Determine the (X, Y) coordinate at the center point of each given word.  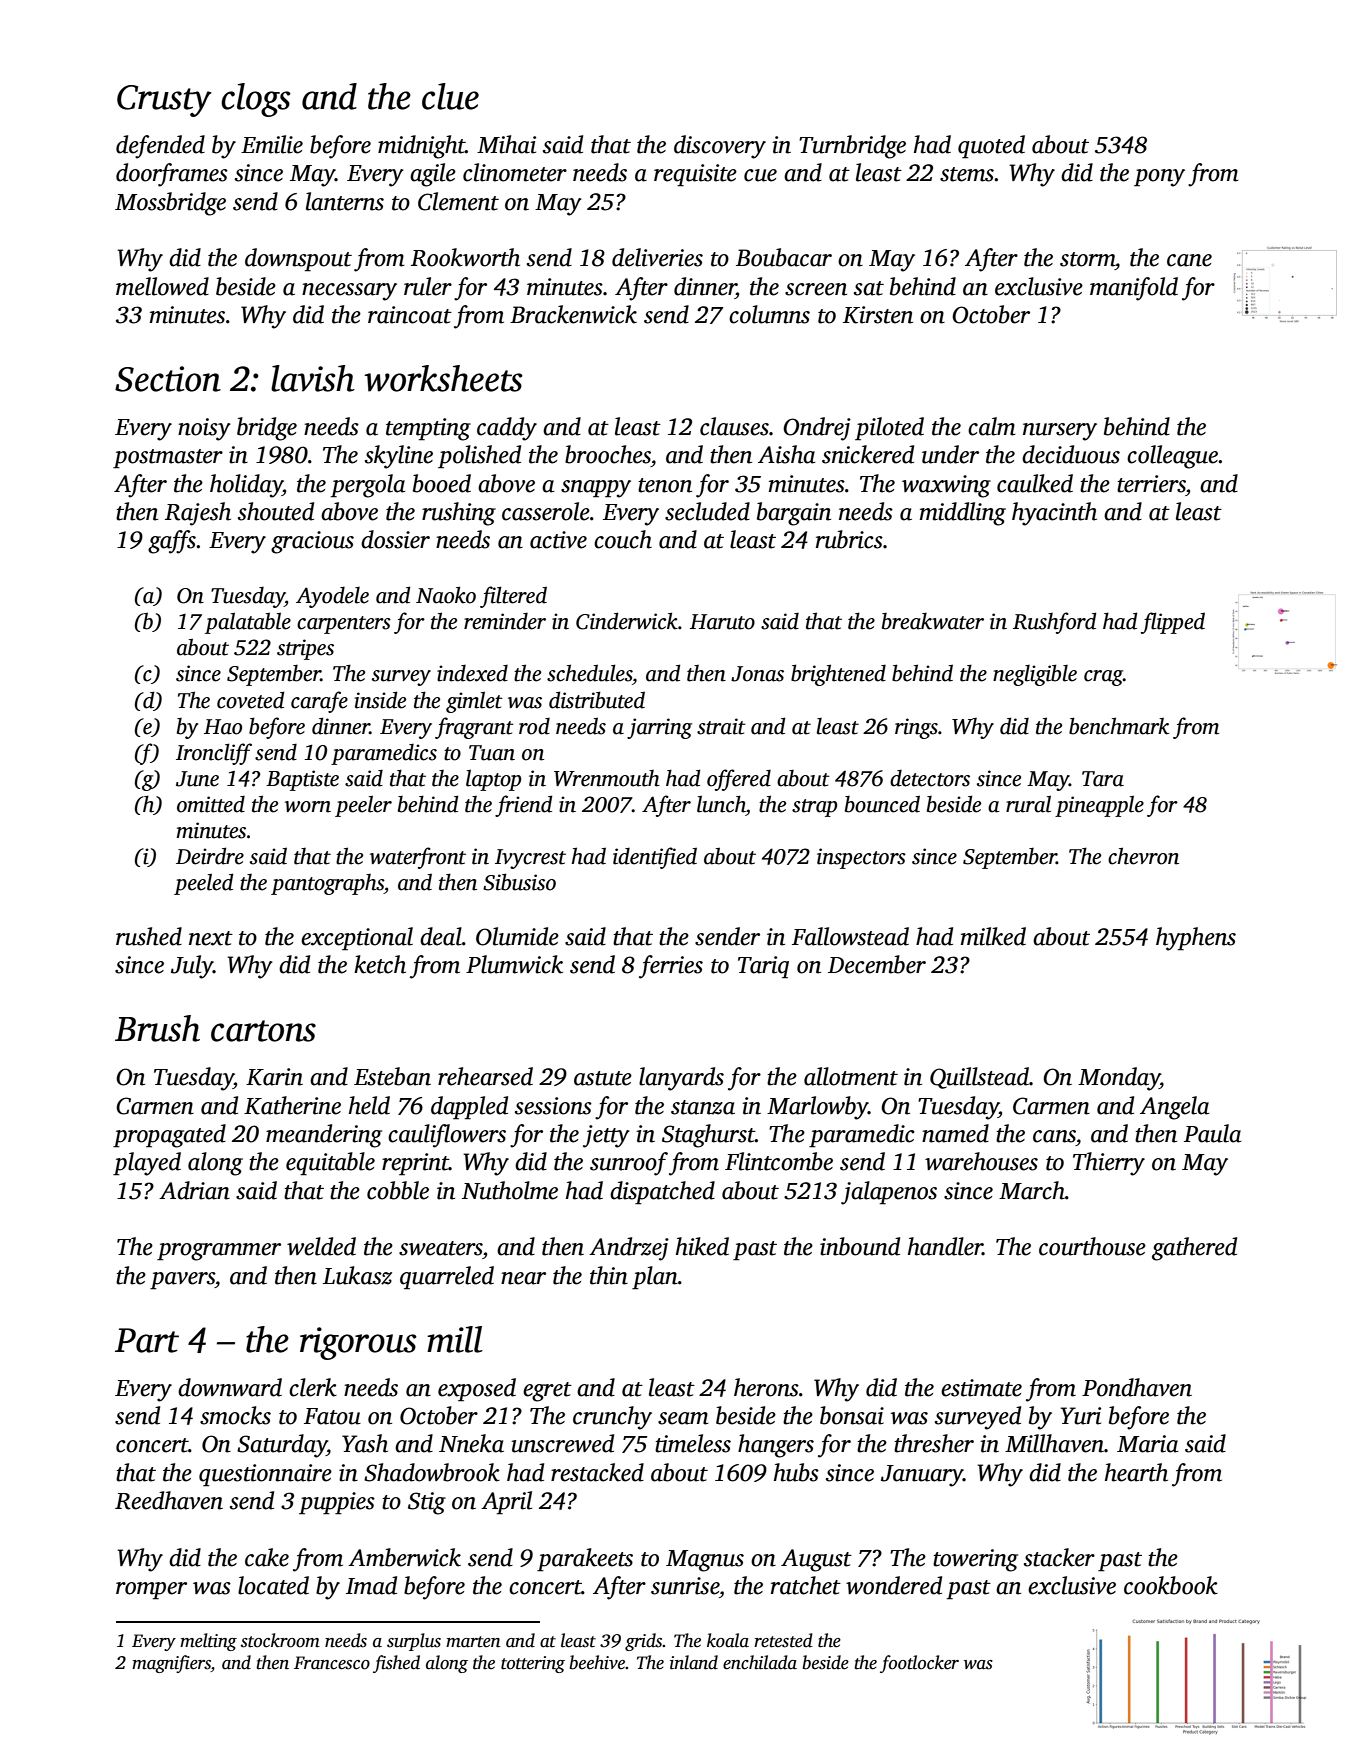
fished (396, 1664)
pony (1159, 178)
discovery (720, 147)
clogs (256, 100)
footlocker (919, 1664)
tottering (533, 1664)
